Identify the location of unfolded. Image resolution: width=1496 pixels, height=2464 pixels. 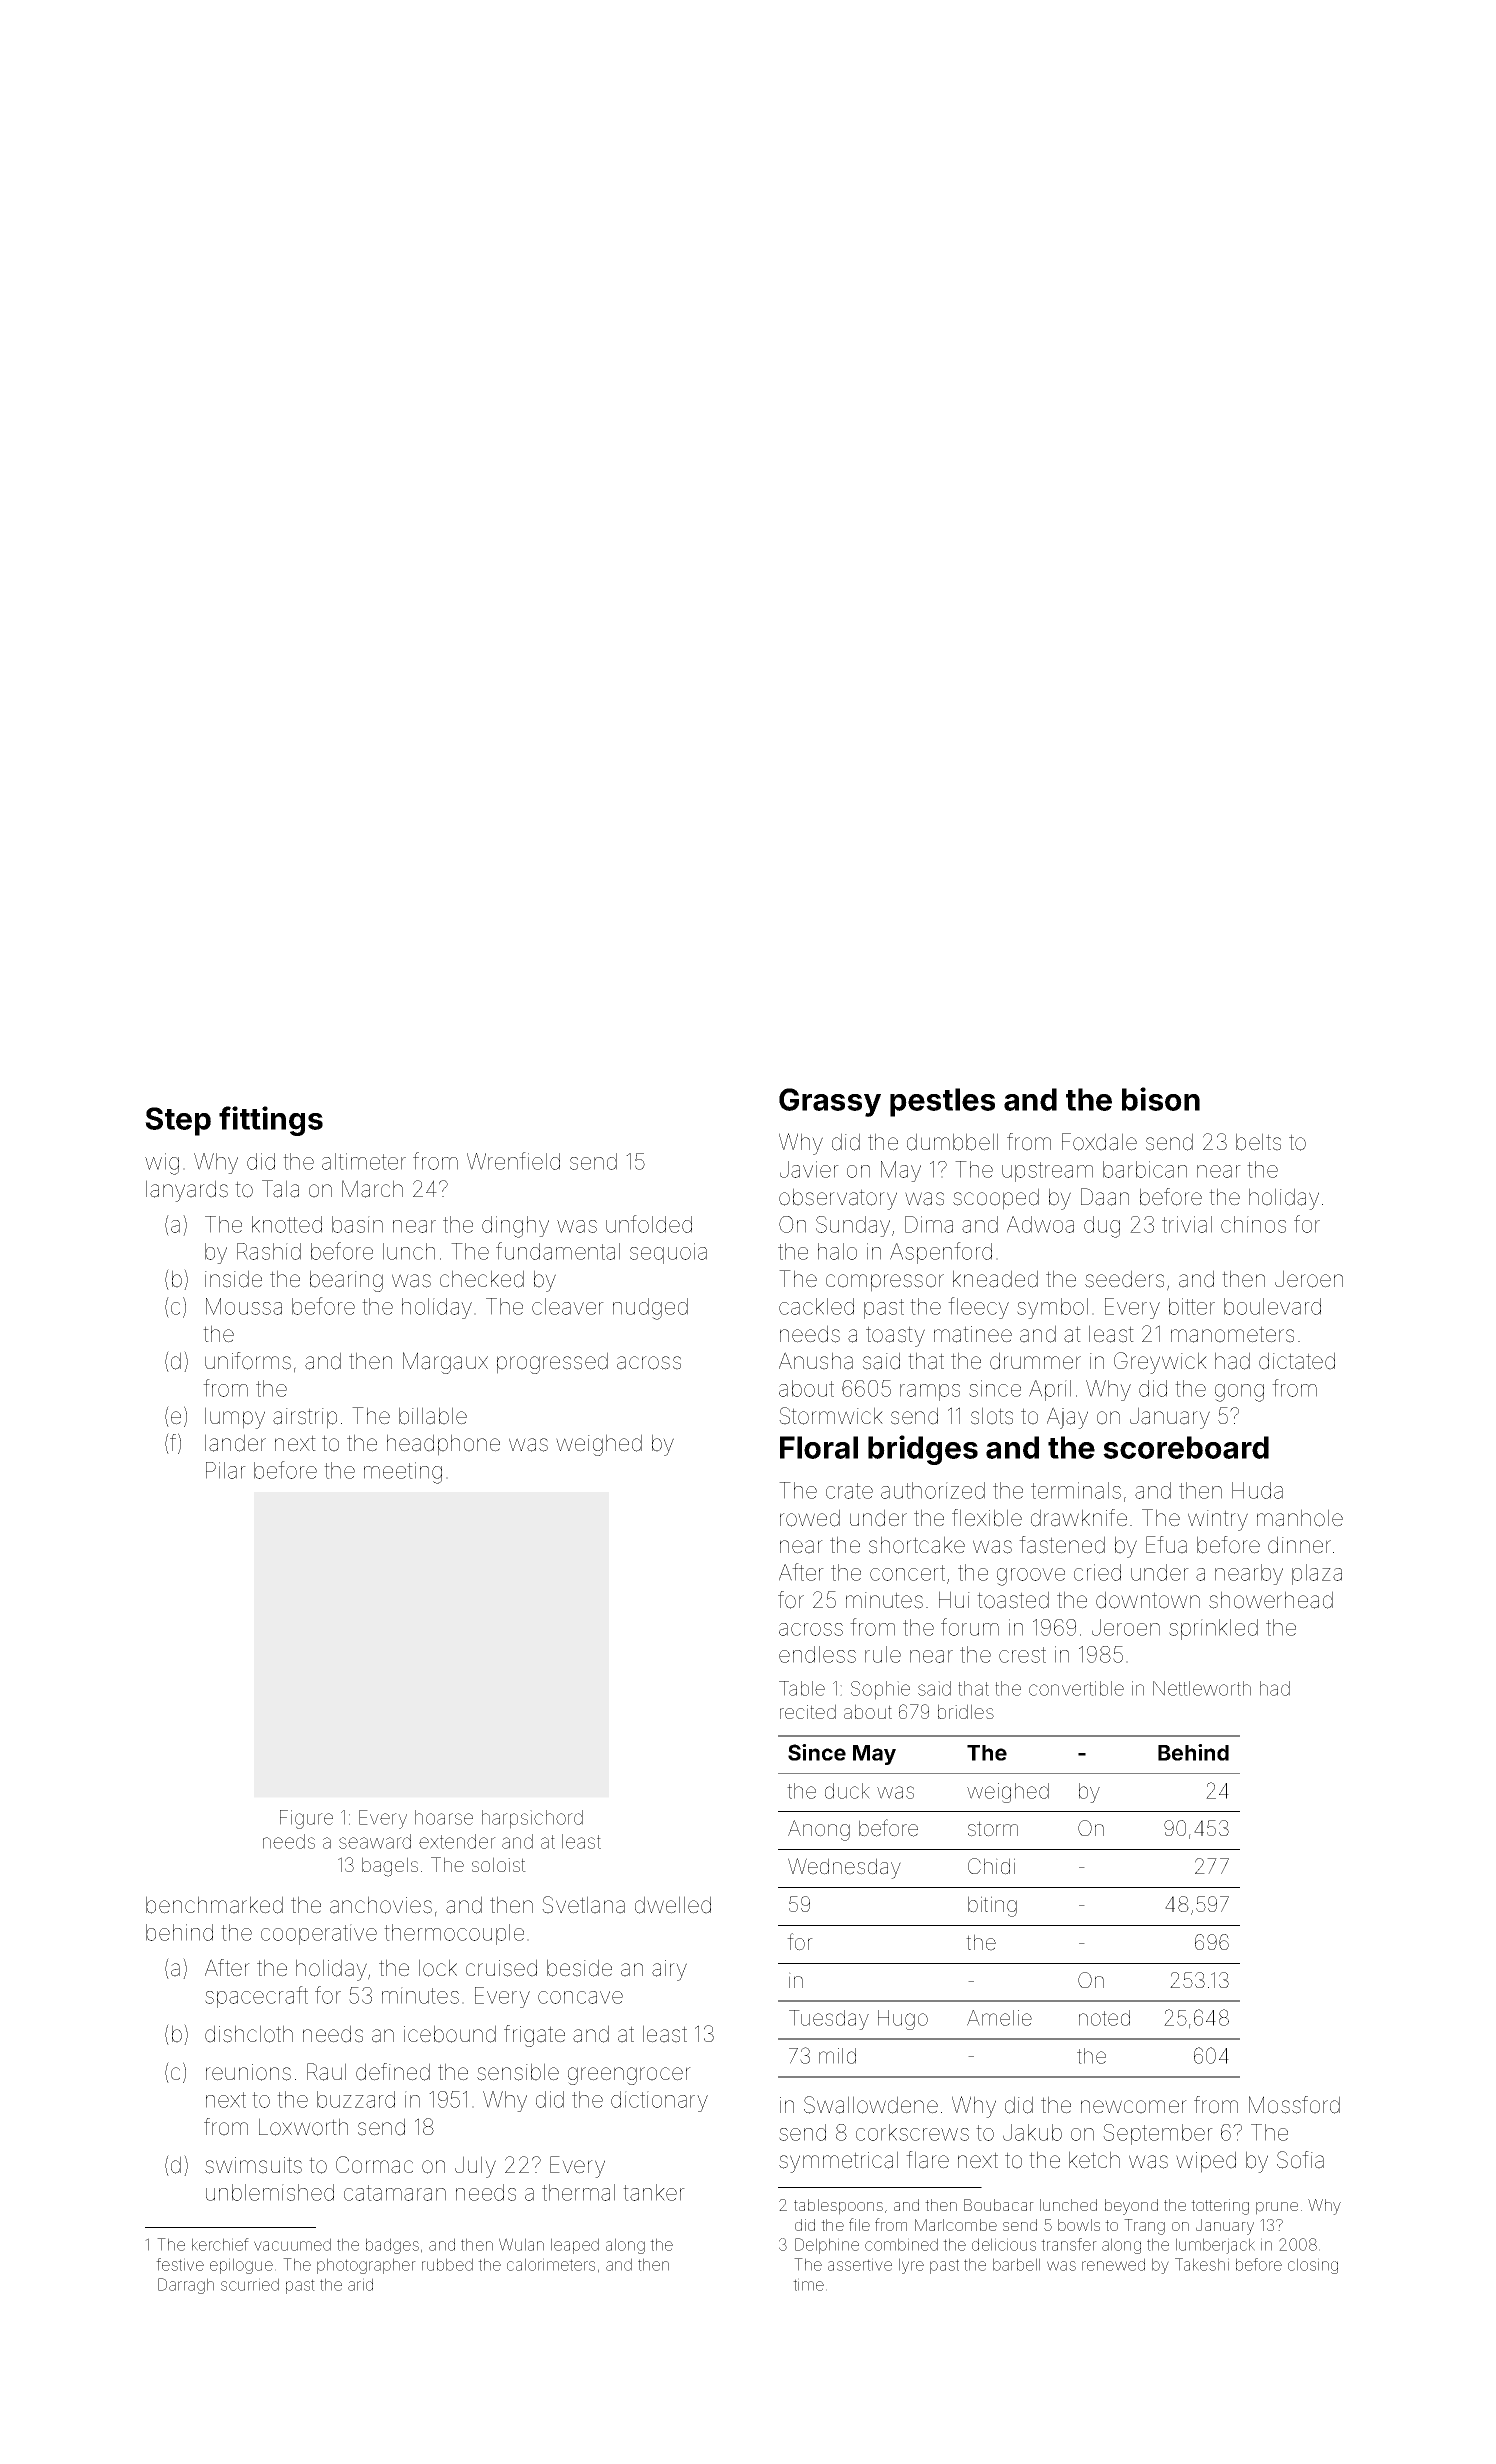
(649, 1224).
